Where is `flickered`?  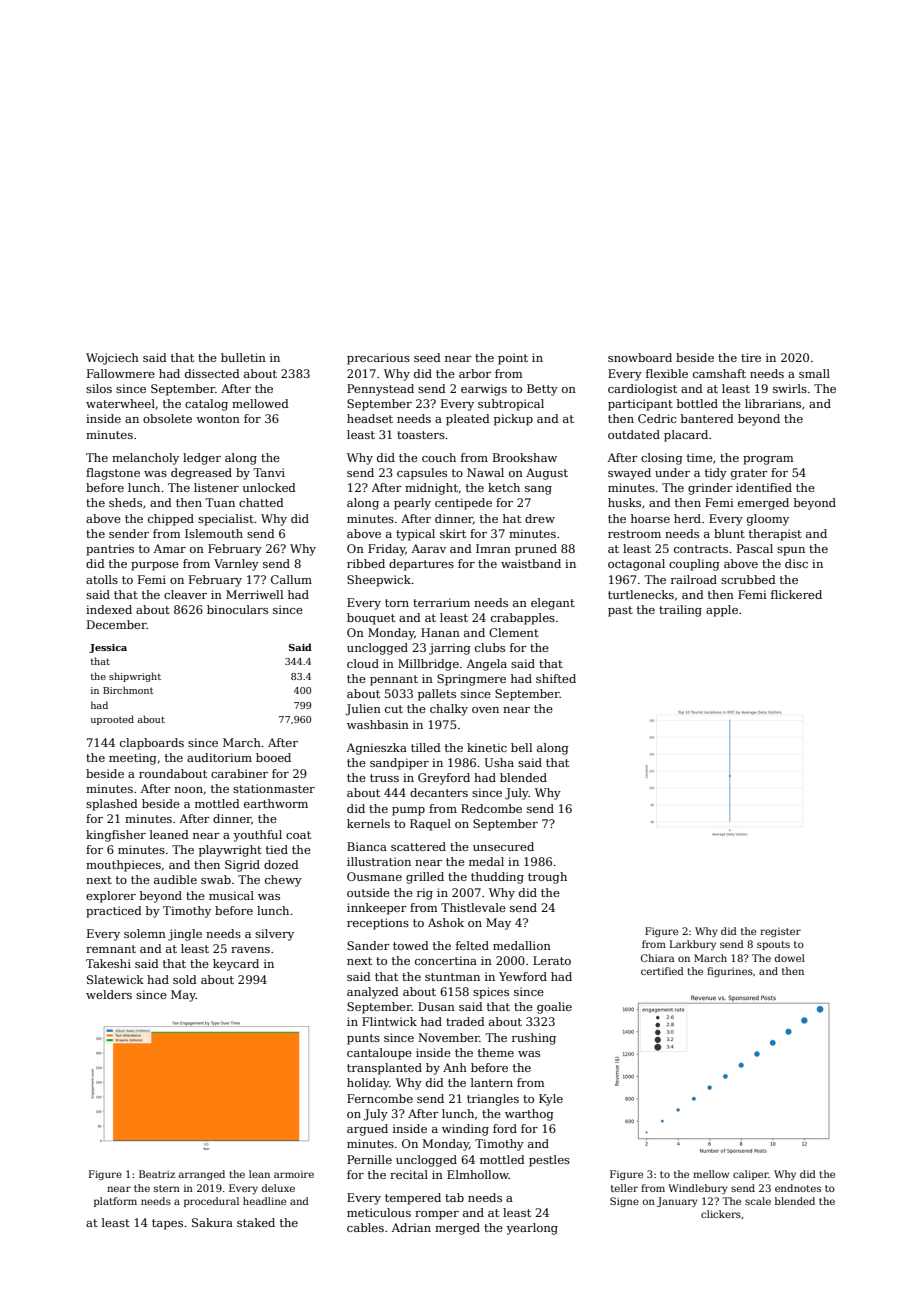
flickered is located at coordinates (796, 594).
